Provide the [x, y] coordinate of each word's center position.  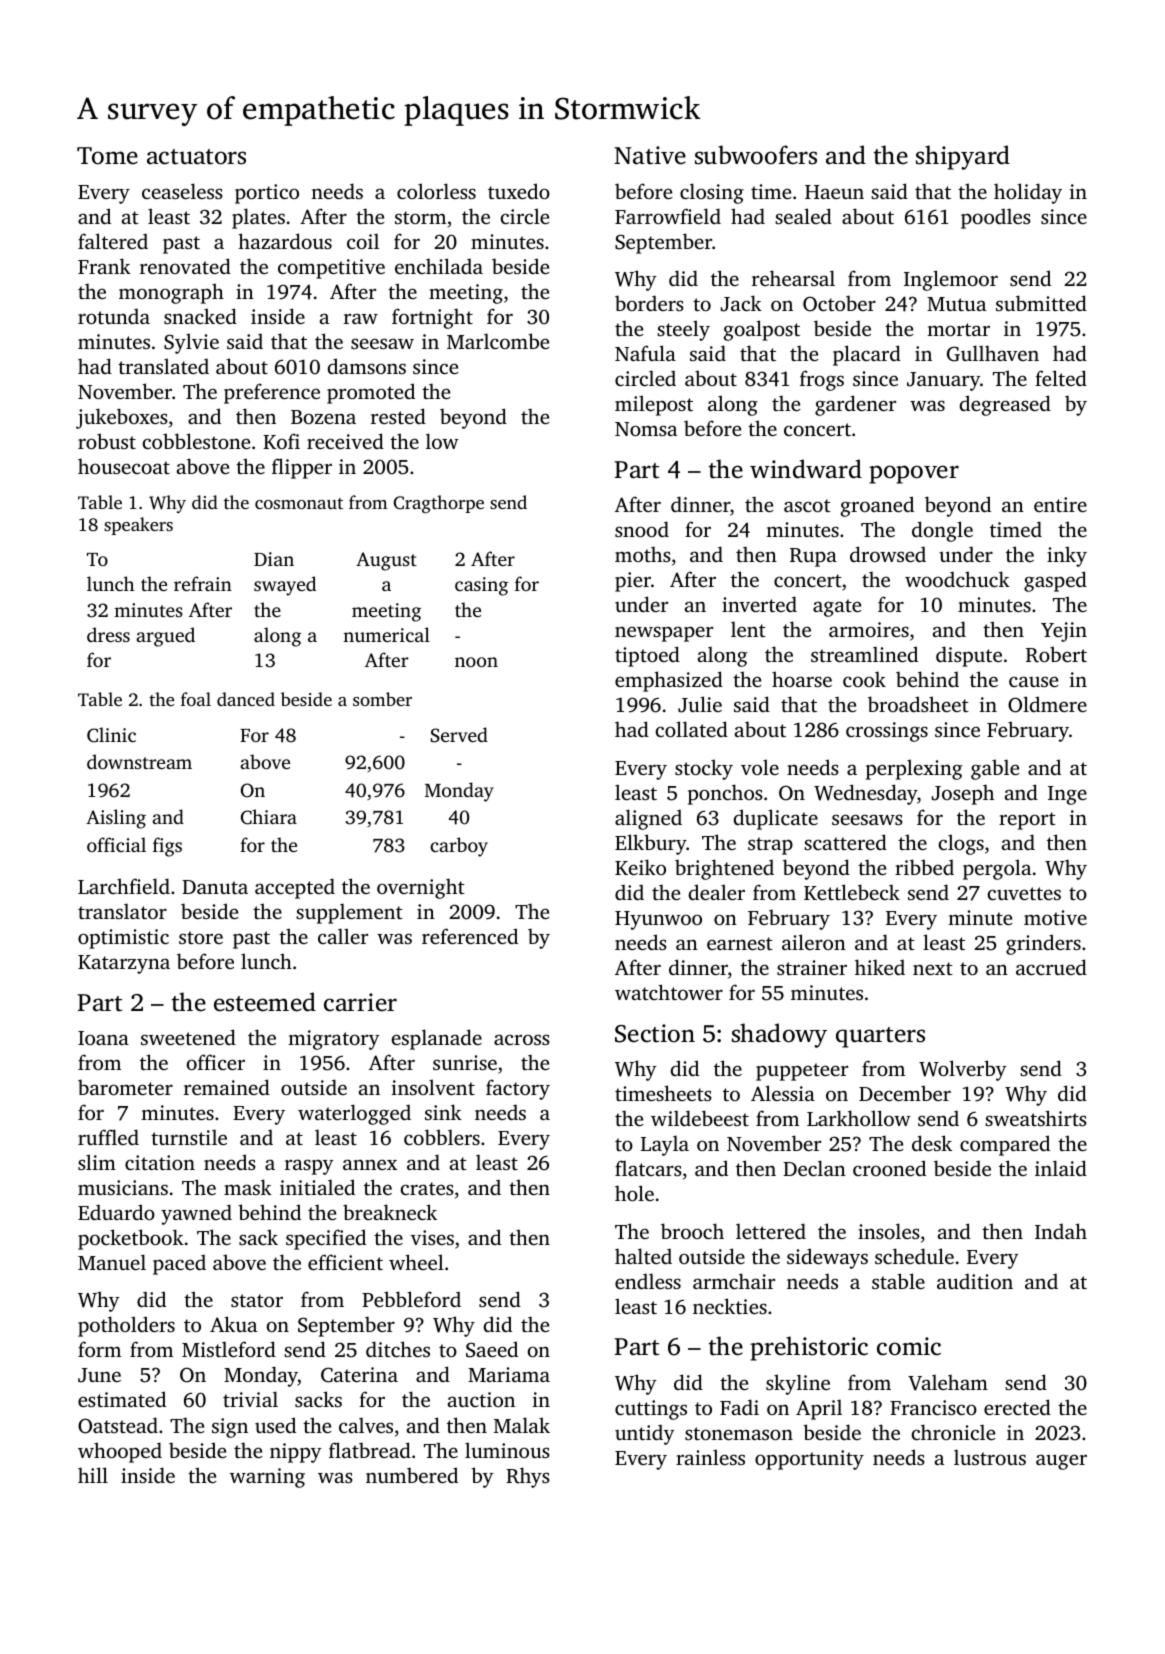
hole [634, 1193]
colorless [436, 191]
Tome [107, 156]
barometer [125, 1087]
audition [975, 1281]
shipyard [963, 157]
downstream [139, 761]
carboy [459, 847]
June [99, 1375]
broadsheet [918, 704]
